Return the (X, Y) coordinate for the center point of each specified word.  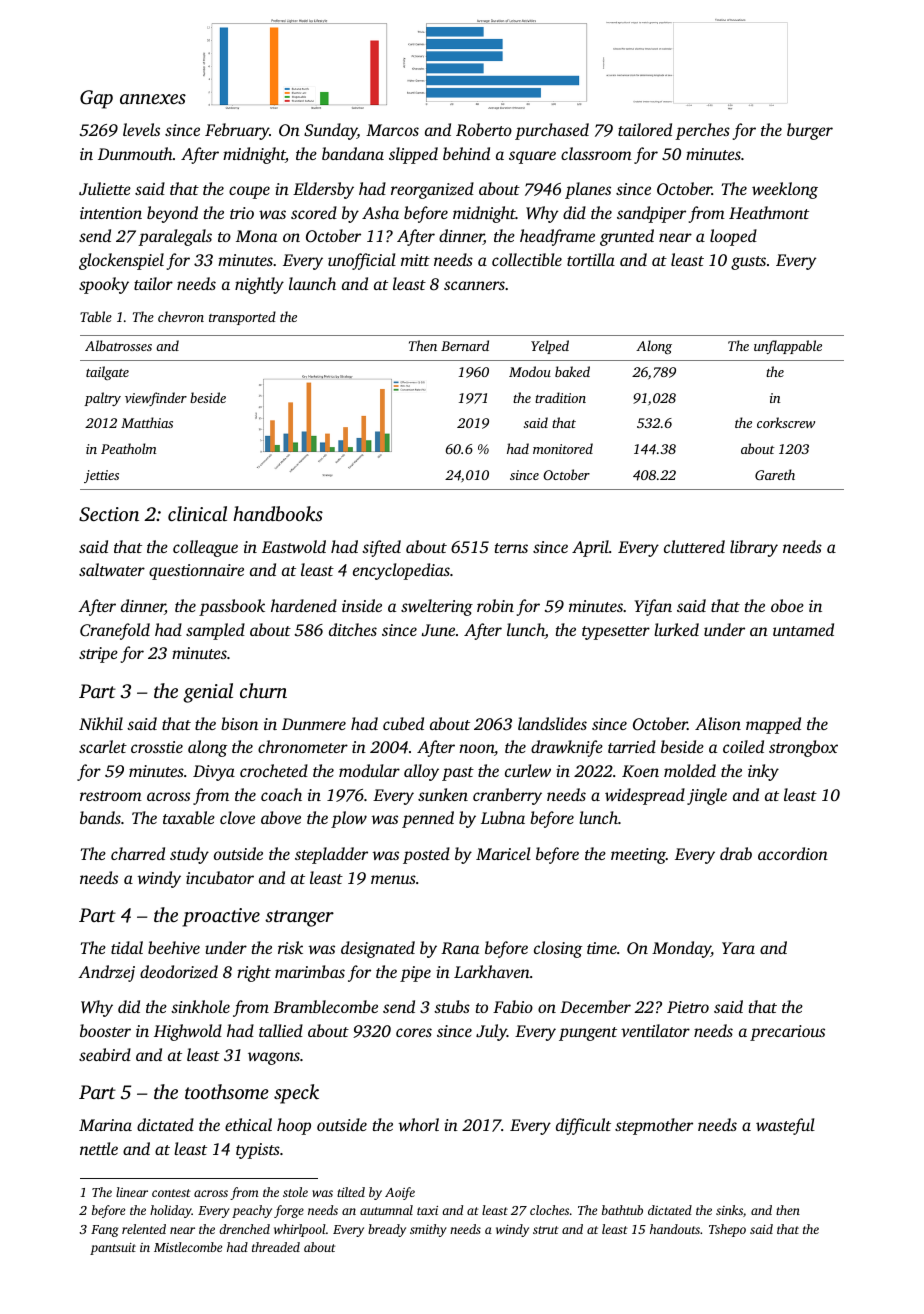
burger (810, 131)
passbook (232, 607)
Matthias (147, 422)
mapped (773, 725)
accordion (793, 853)
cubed (403, 723)
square (532, 157)
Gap (96, 99)
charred (138, 853)
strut (546, 1230)
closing (558, 949)
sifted (381, 548)
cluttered (694, 546)
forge (289, 1211)
